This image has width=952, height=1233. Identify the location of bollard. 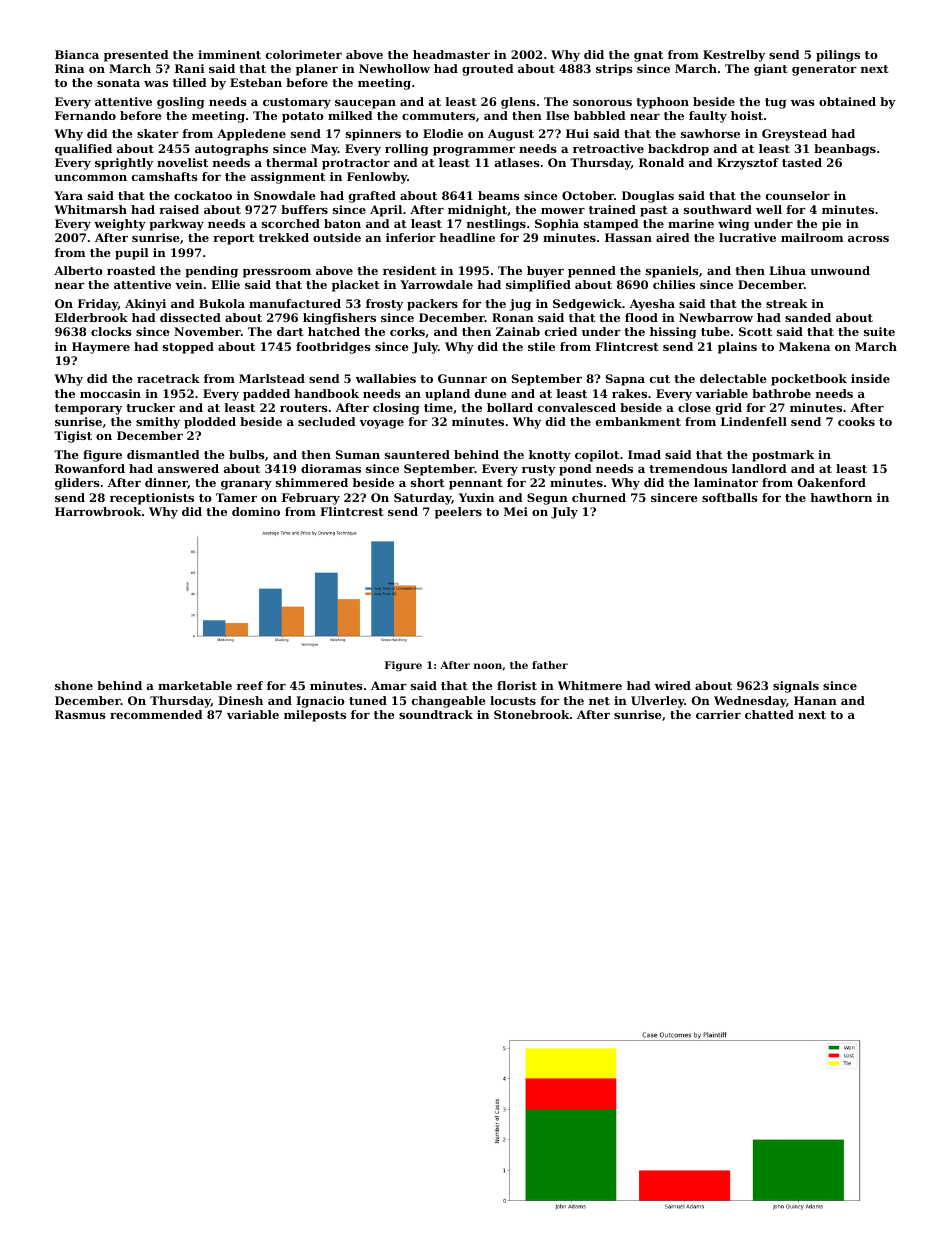
(510, 407).
